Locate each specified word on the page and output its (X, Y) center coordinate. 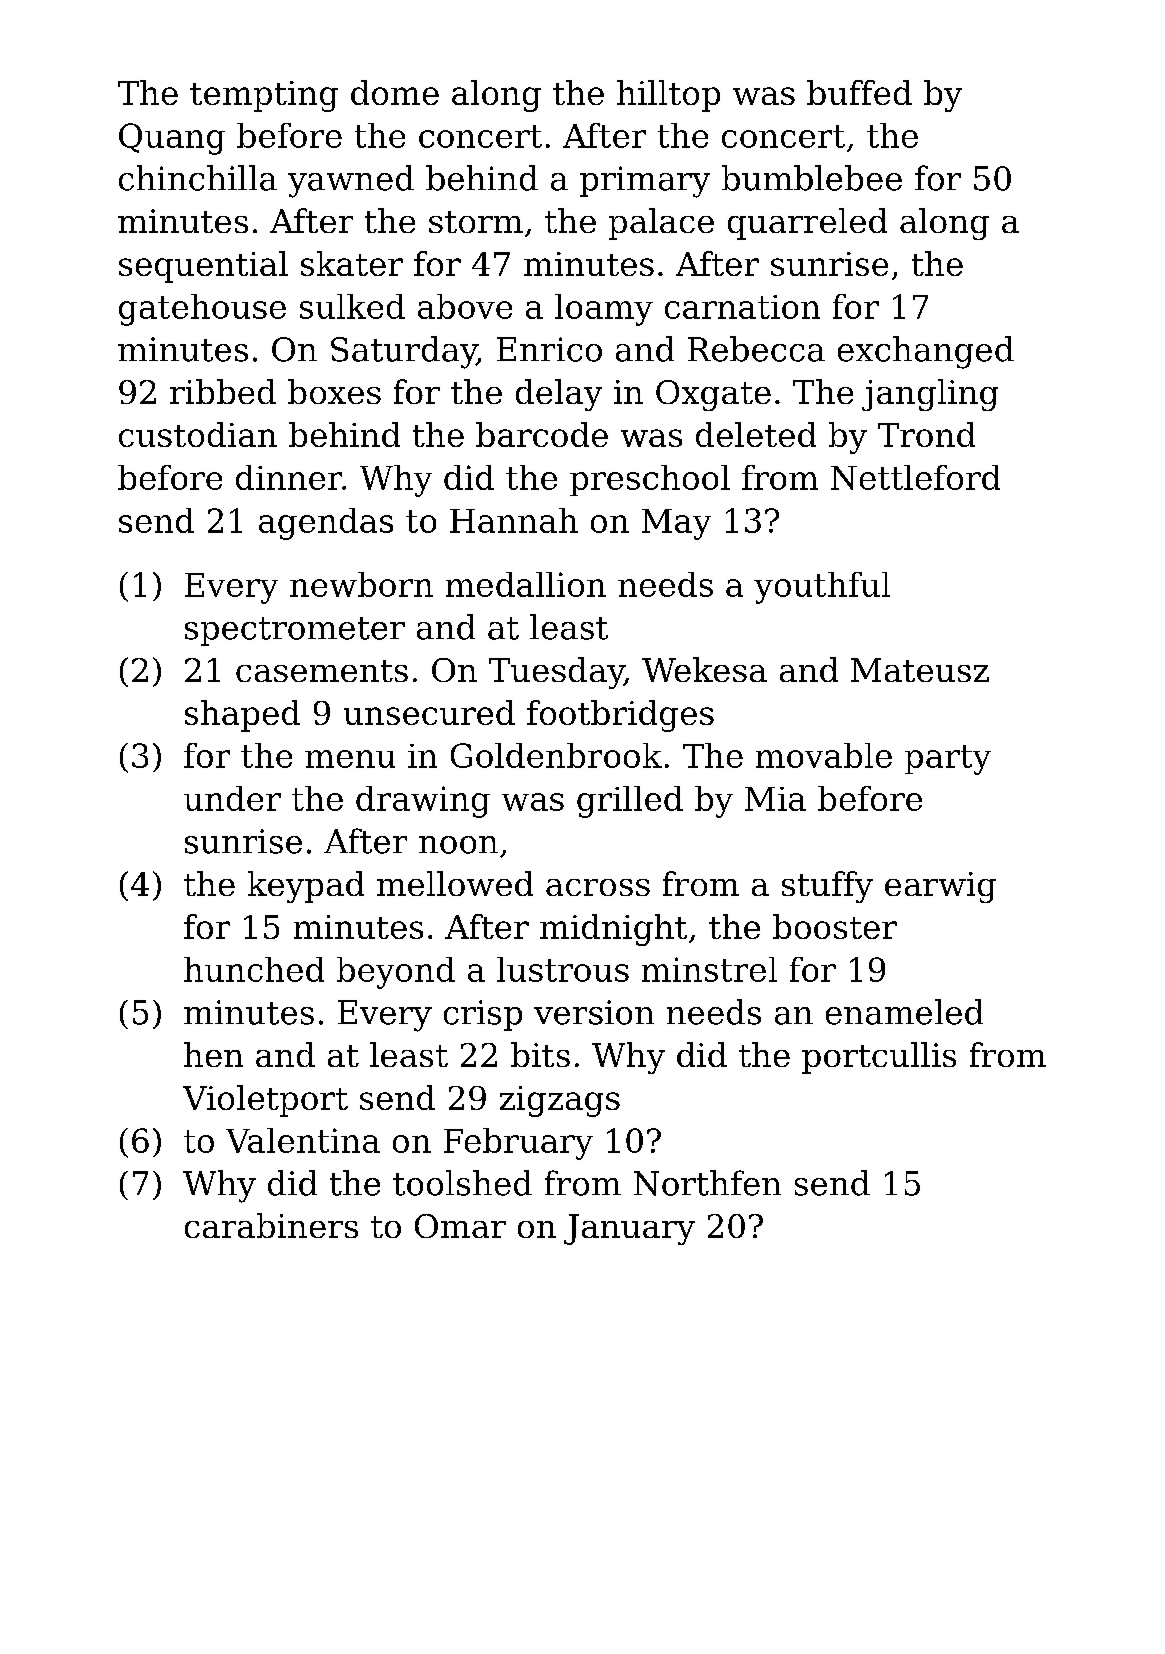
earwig (940, 887)
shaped (242, 716)
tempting (264, 96)
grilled (630, 802)
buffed (859, 92)
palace (661, 224)
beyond (396, 973)
